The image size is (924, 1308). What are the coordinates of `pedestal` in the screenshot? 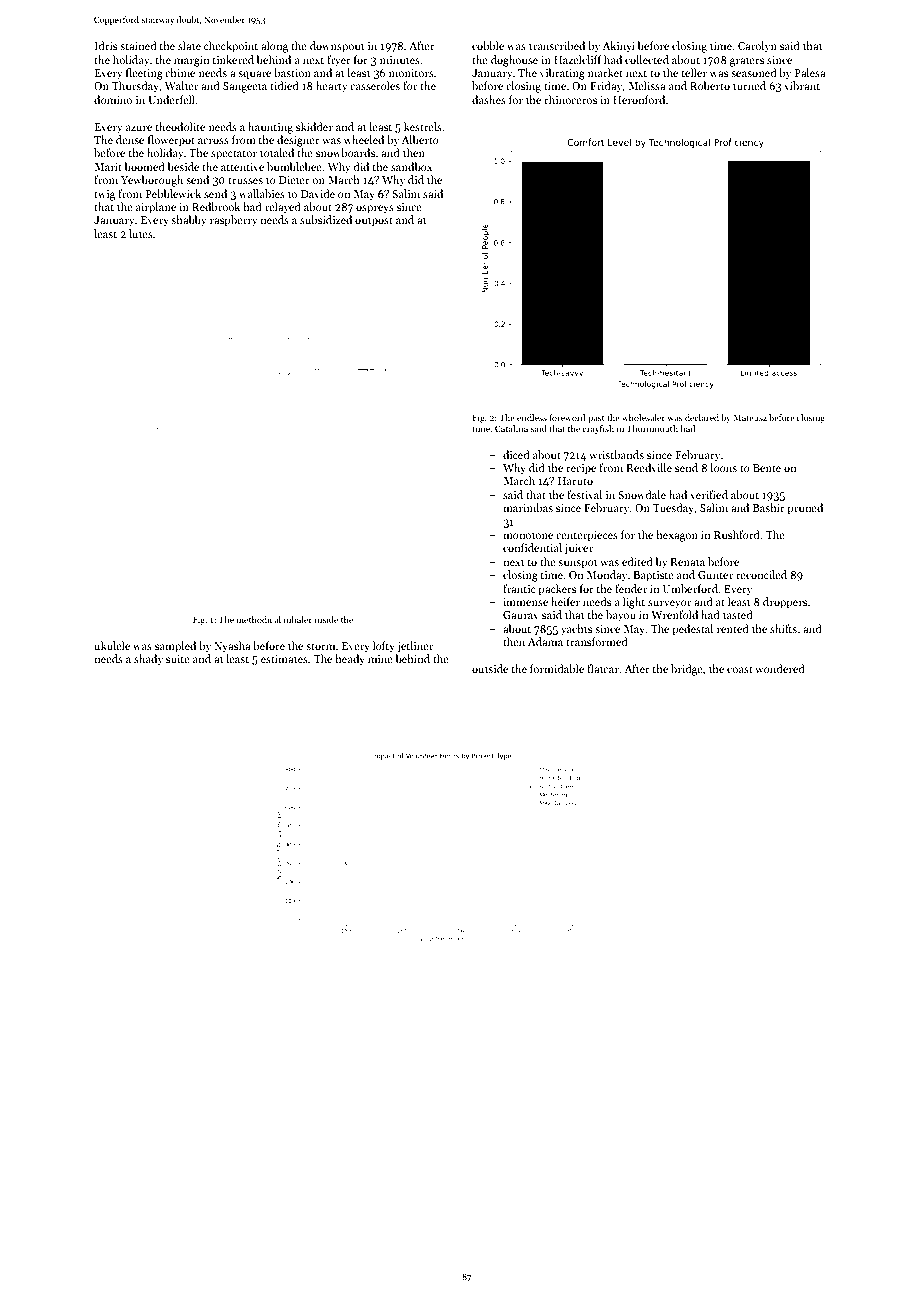 It's located at (692, 630).
